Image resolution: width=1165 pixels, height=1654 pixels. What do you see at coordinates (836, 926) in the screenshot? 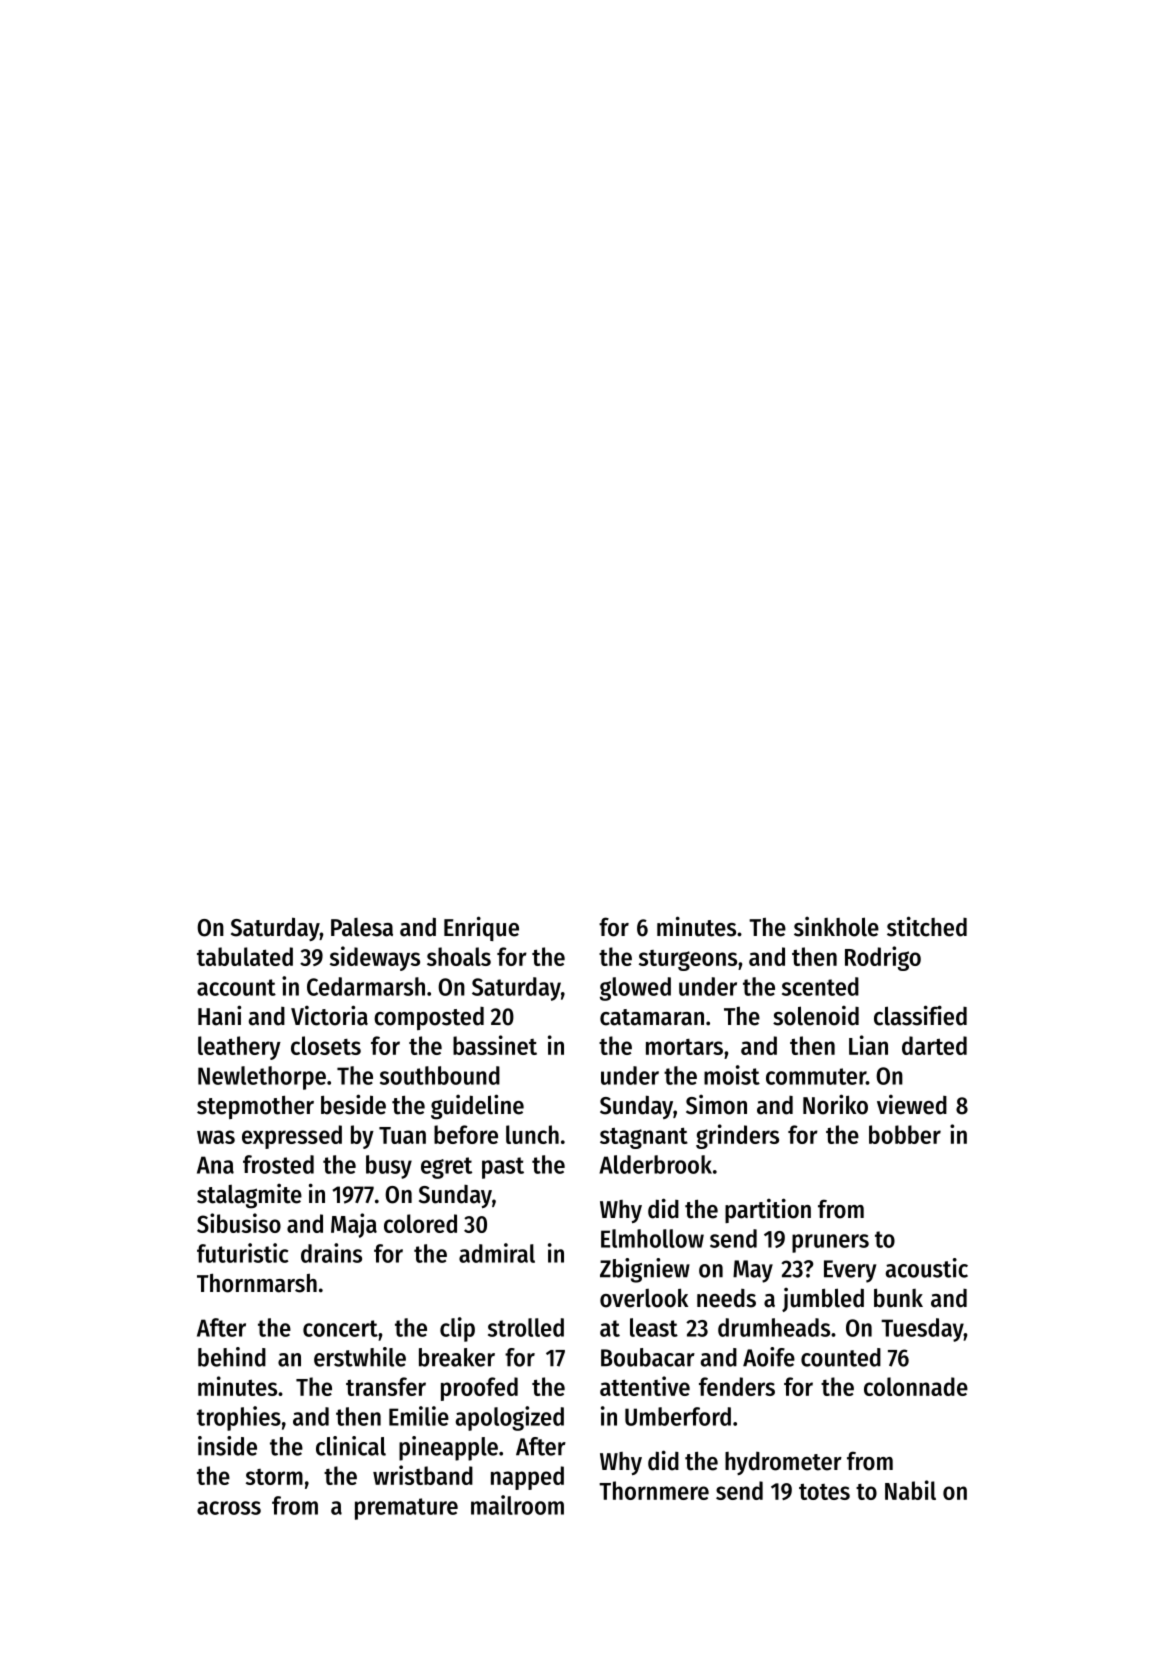
I see `sinkhole` at bounding box center [836, 926].
